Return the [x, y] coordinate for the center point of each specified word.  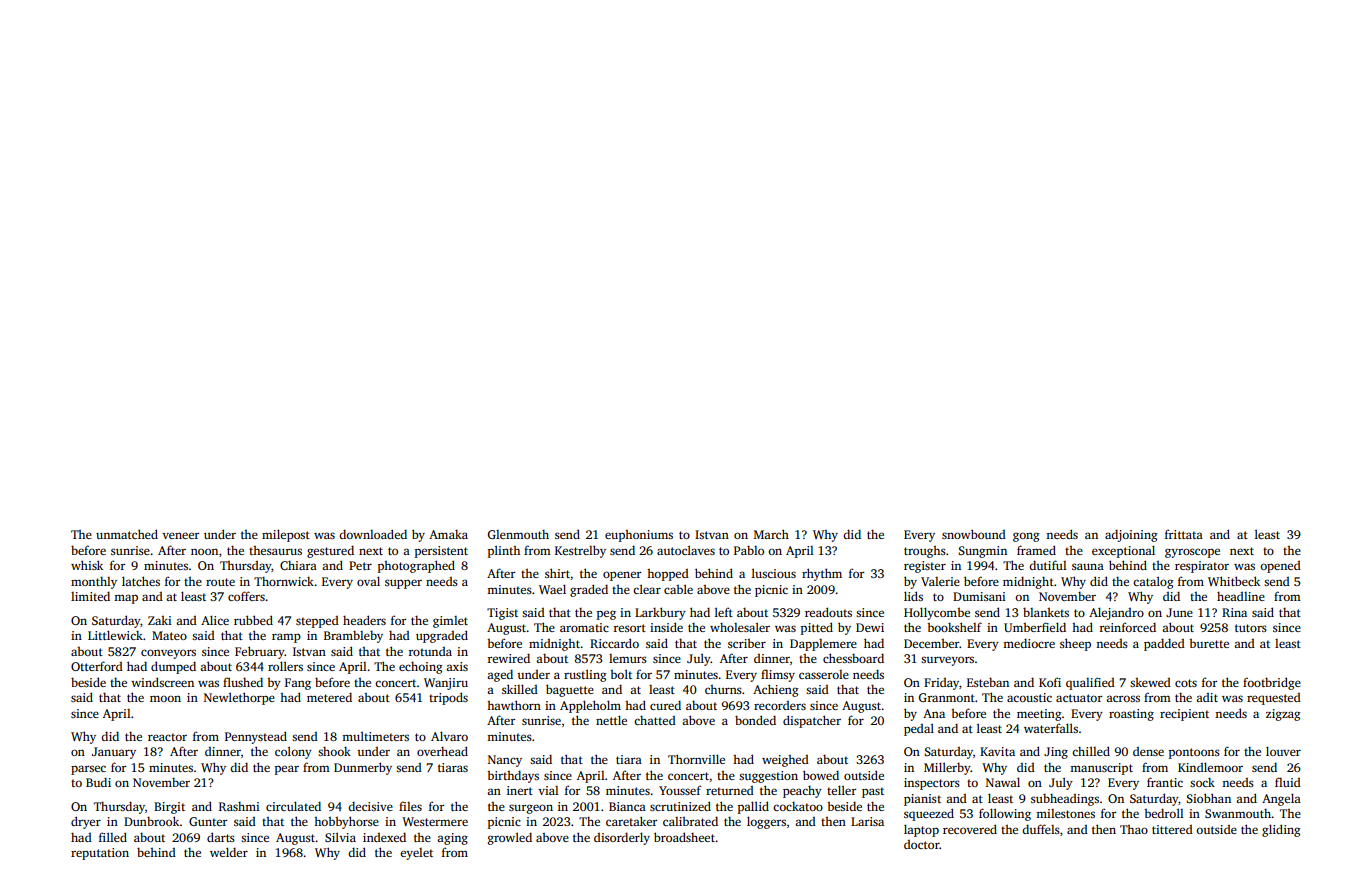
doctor [922, 844]
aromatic [584, 627]
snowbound [974, 534]
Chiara [298, 565]
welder [229, 852]
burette [1209, 643]
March [771, 534]
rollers [285, 666]
